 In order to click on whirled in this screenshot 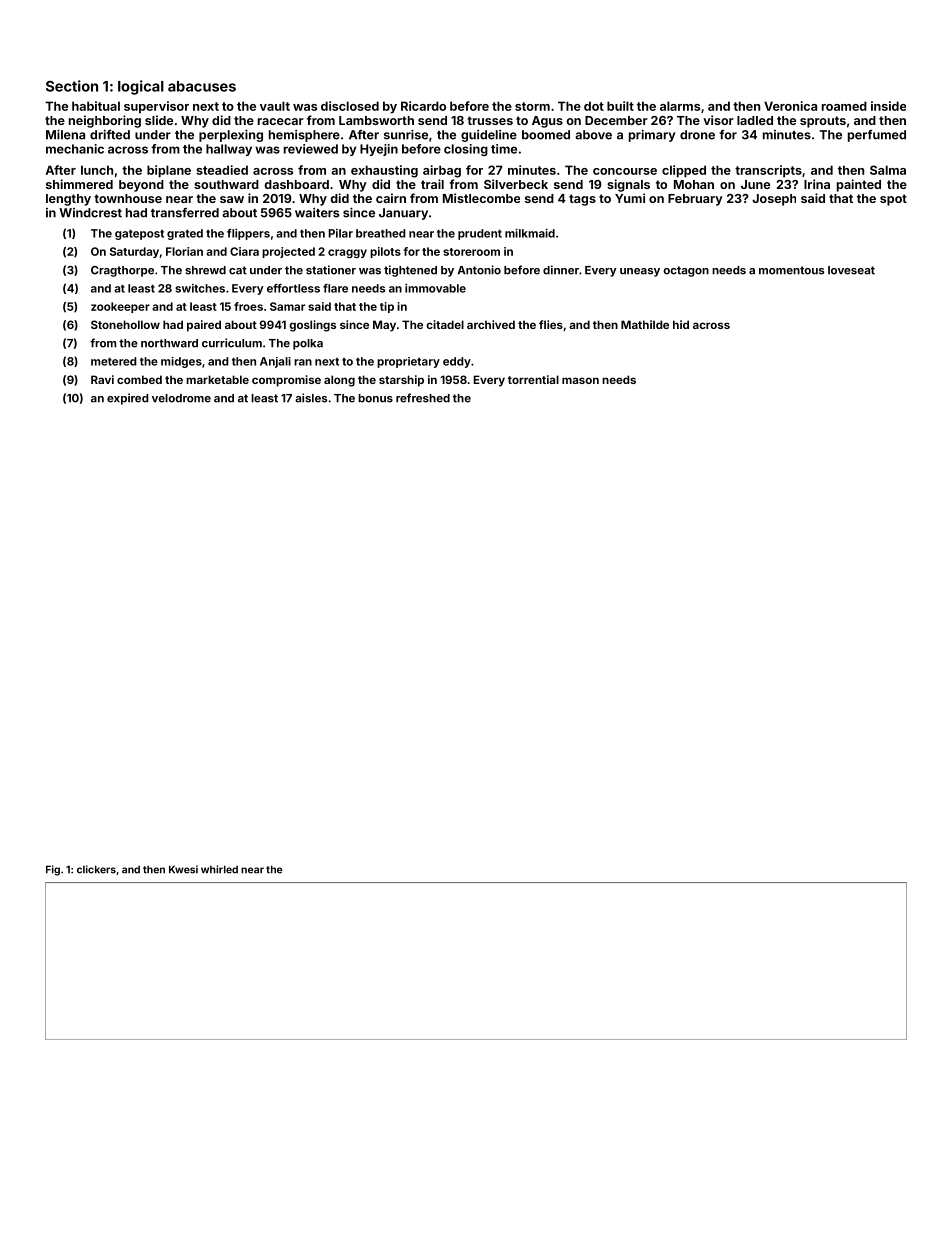, I will do `click(219, 869)`.
